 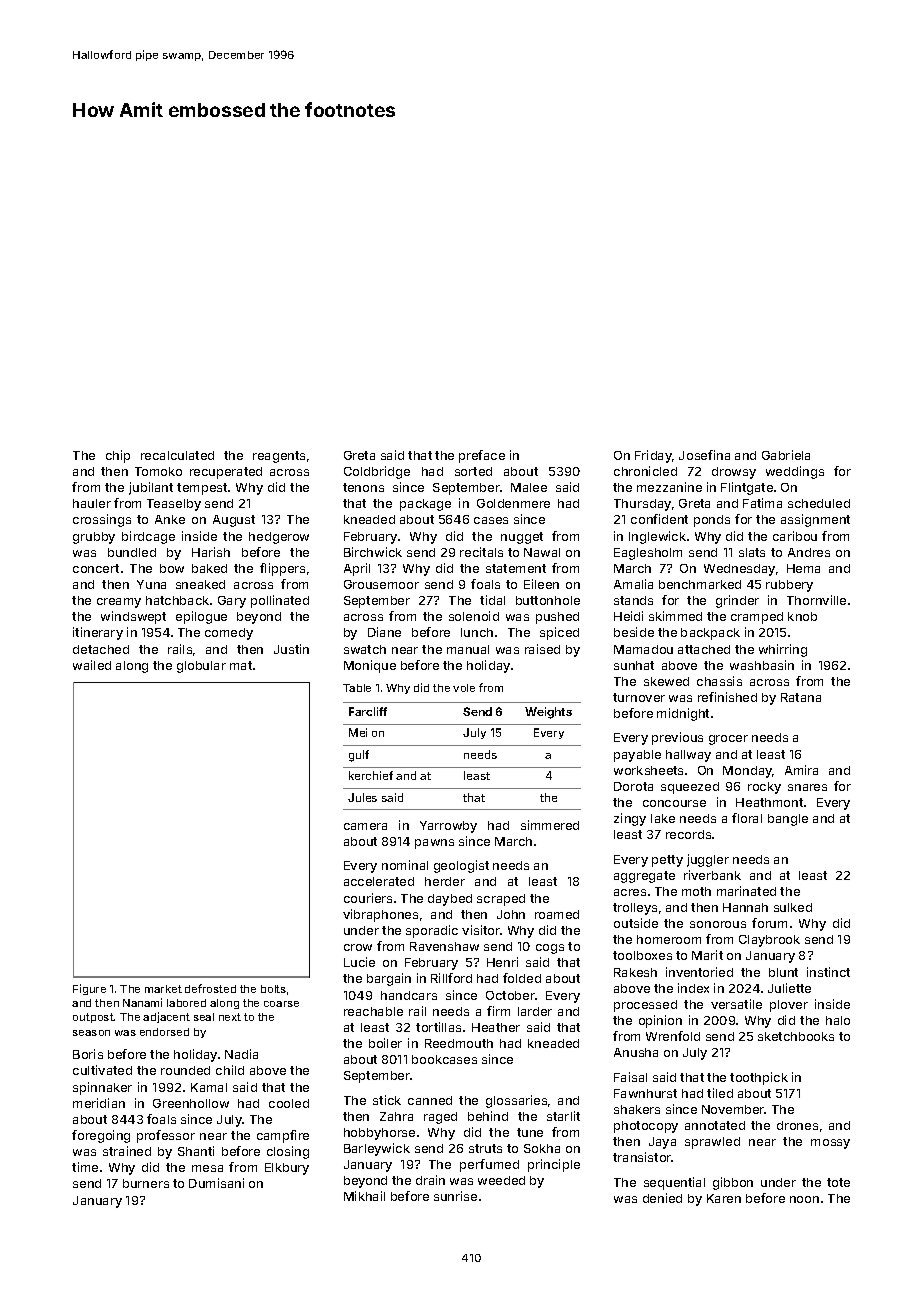 What do you see at coordinates (752, 552) in the screenshot?
I see `slats` at bounding box center [752, 552].
